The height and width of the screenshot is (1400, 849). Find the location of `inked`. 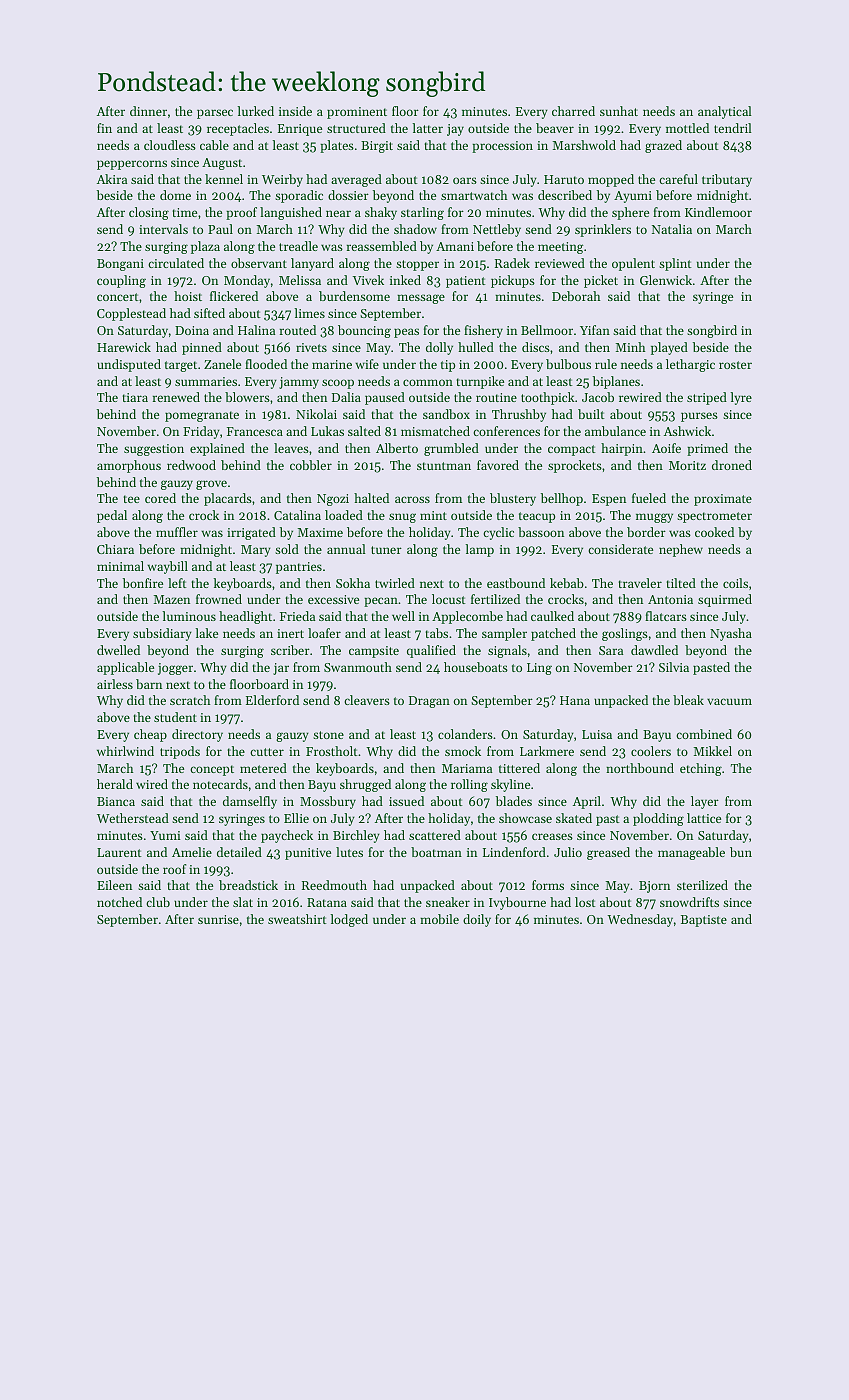

inked is located at coordinates (405, 280).
